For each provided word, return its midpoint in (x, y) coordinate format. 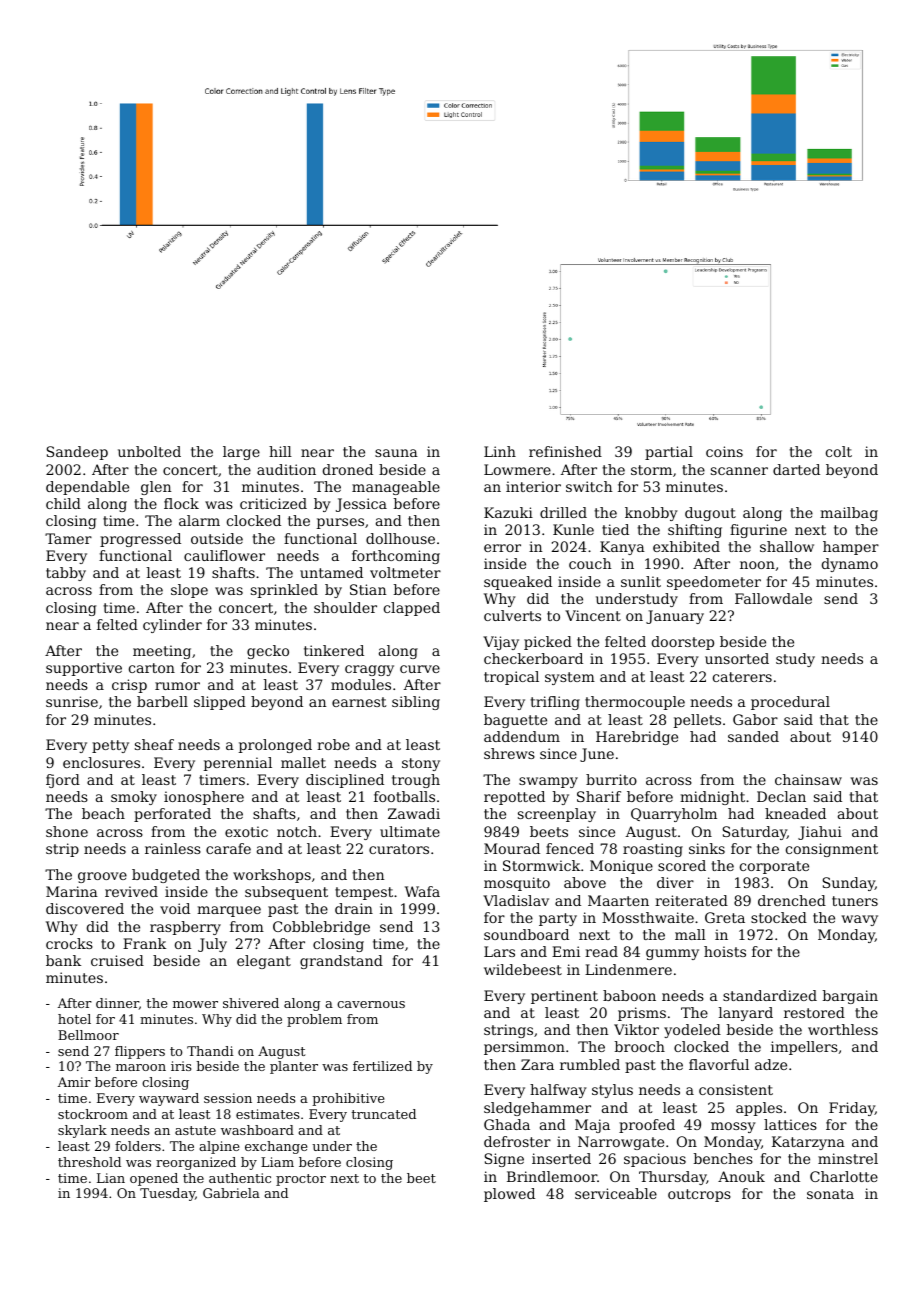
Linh (500, 451)
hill (280, 451)
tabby (66, 574)
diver (675, 882)
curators (399, 849)
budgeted (166, 876)
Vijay (501, 643)
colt (839, 451)
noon (757, 565)
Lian (111, 1178)
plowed (509, 1195)
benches (723, 1158)
